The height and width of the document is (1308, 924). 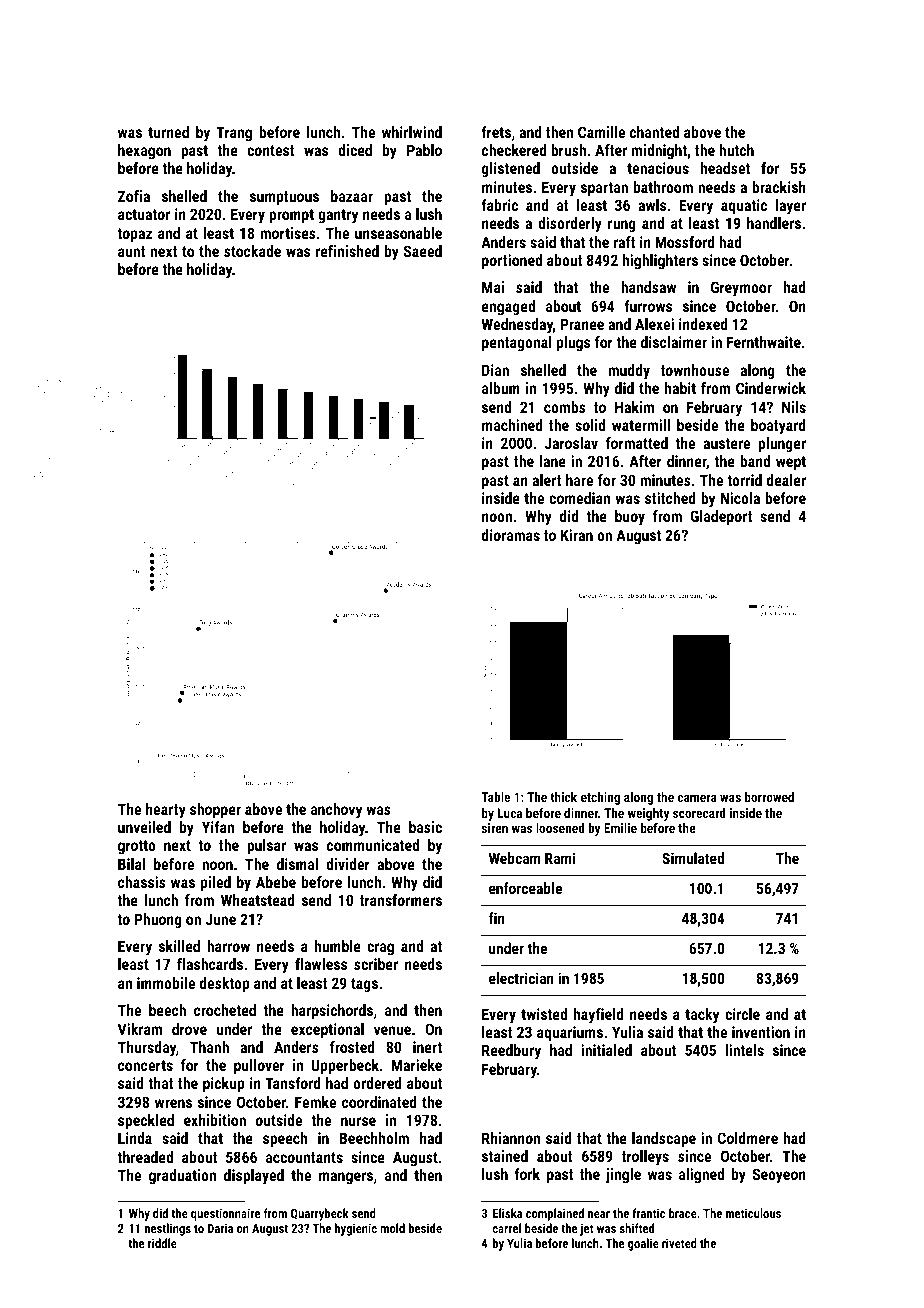 What do you see at coordinates (577, 535) in the document?
I see `Kiran` at bounding box center [577, 535].
